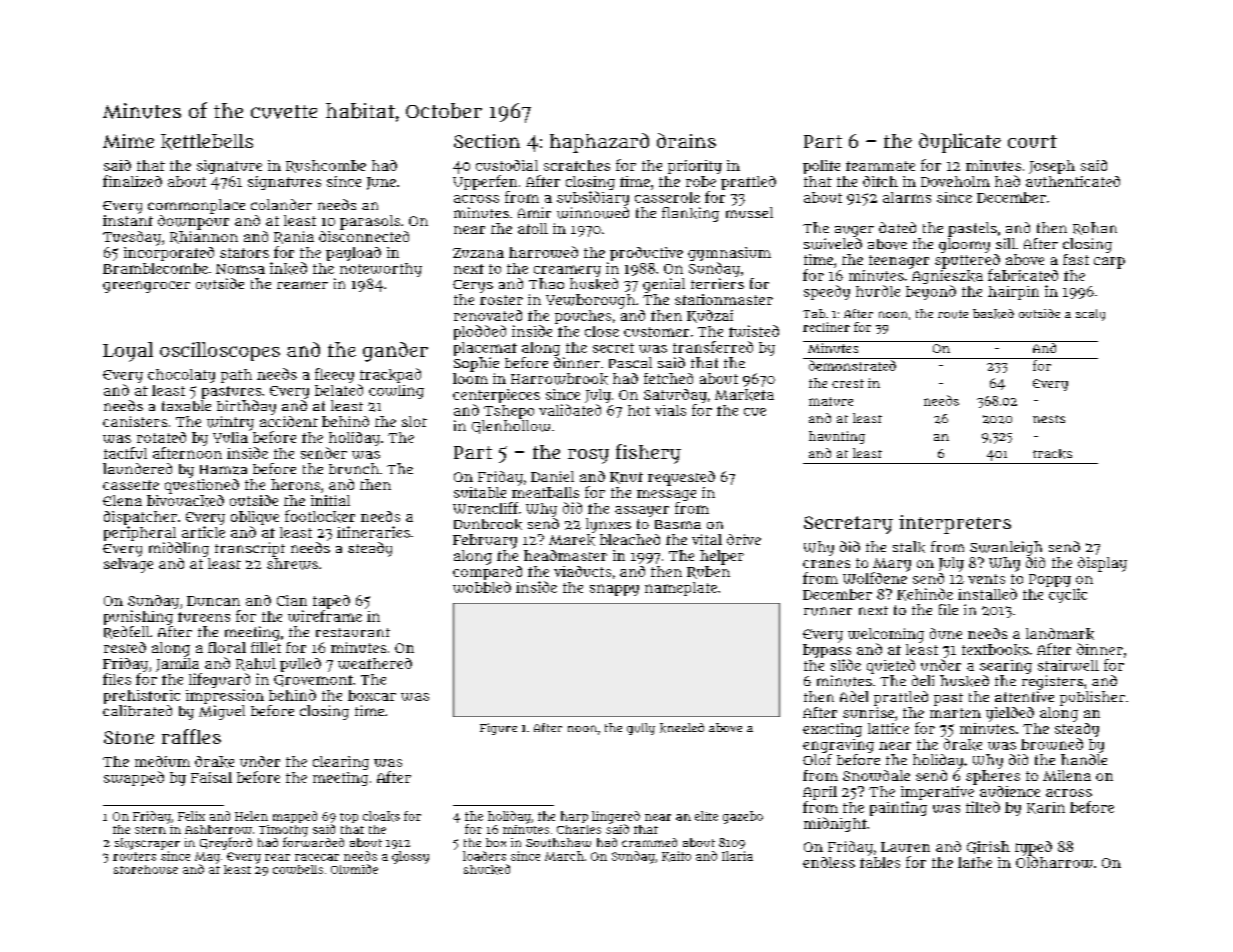 Image resolution: width=1233 pixels, height=952 pixels. I want to click on taped, so click(331, 602).
